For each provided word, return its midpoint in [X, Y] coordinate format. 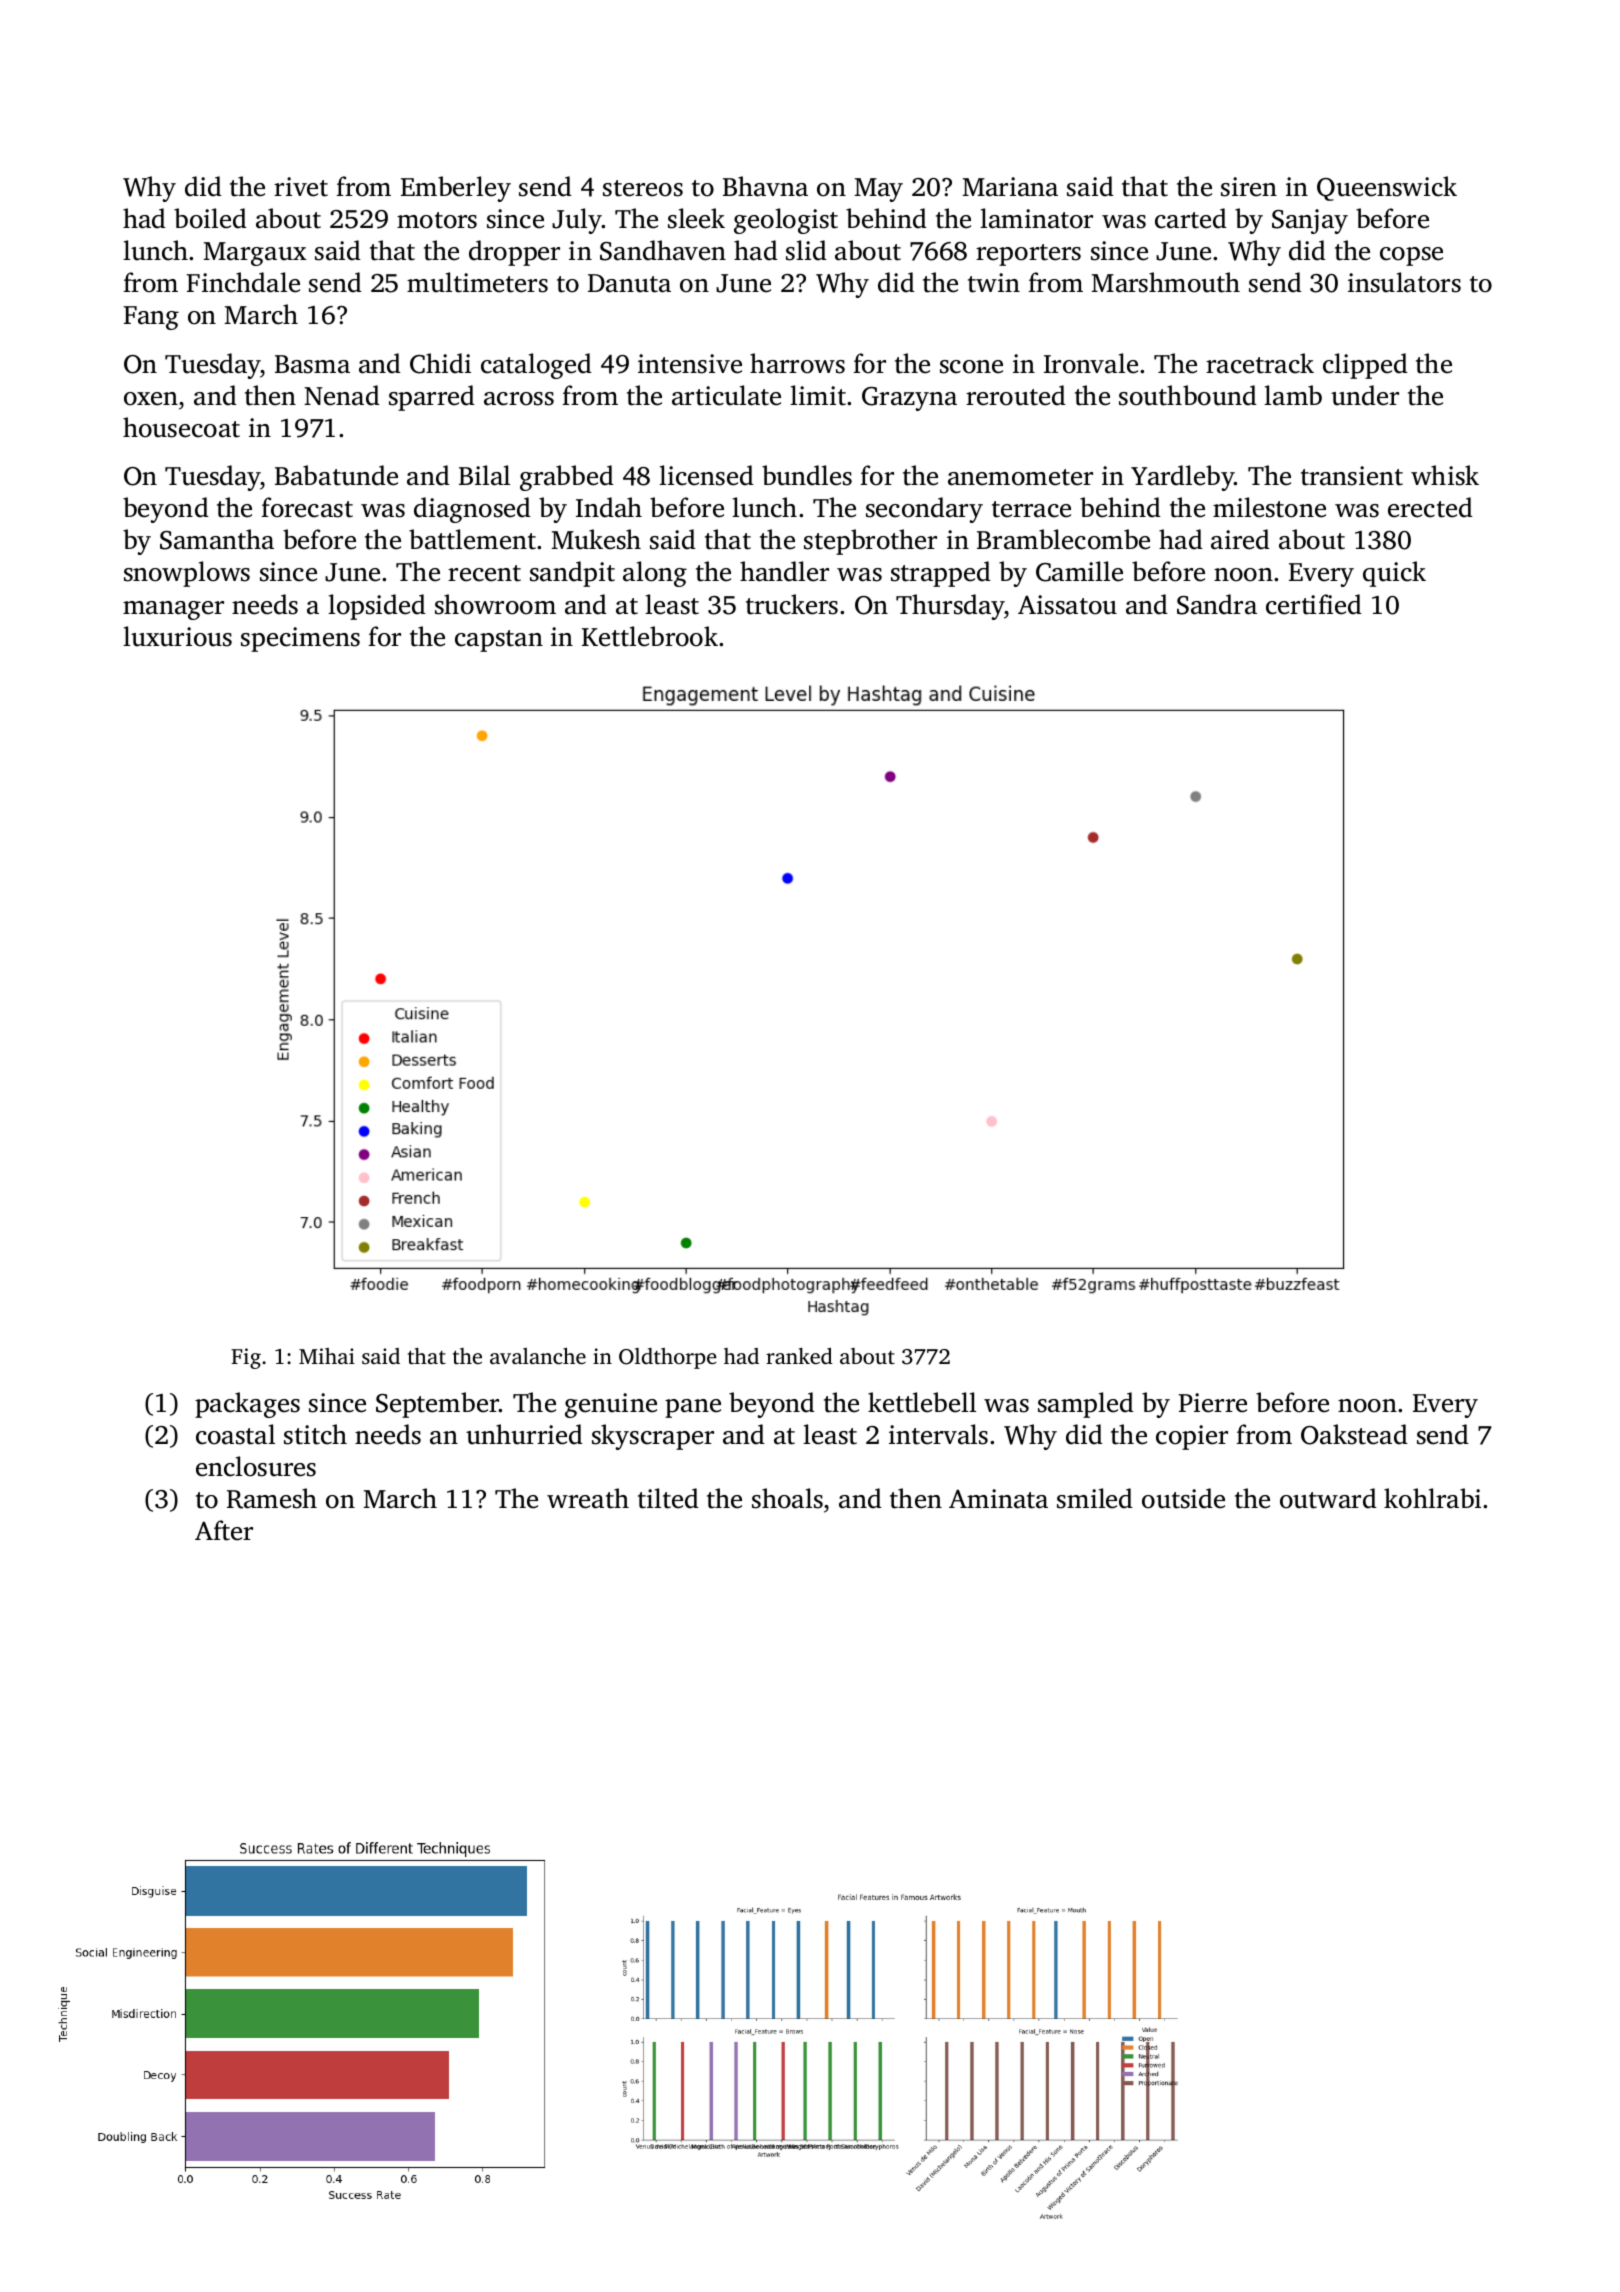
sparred [432, 398]
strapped [941, 574]
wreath [588, 1498]
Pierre [1212, 1403]
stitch [315, 1434]
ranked [799, 1356]
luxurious [177, 636]
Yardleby [1183, 478]
